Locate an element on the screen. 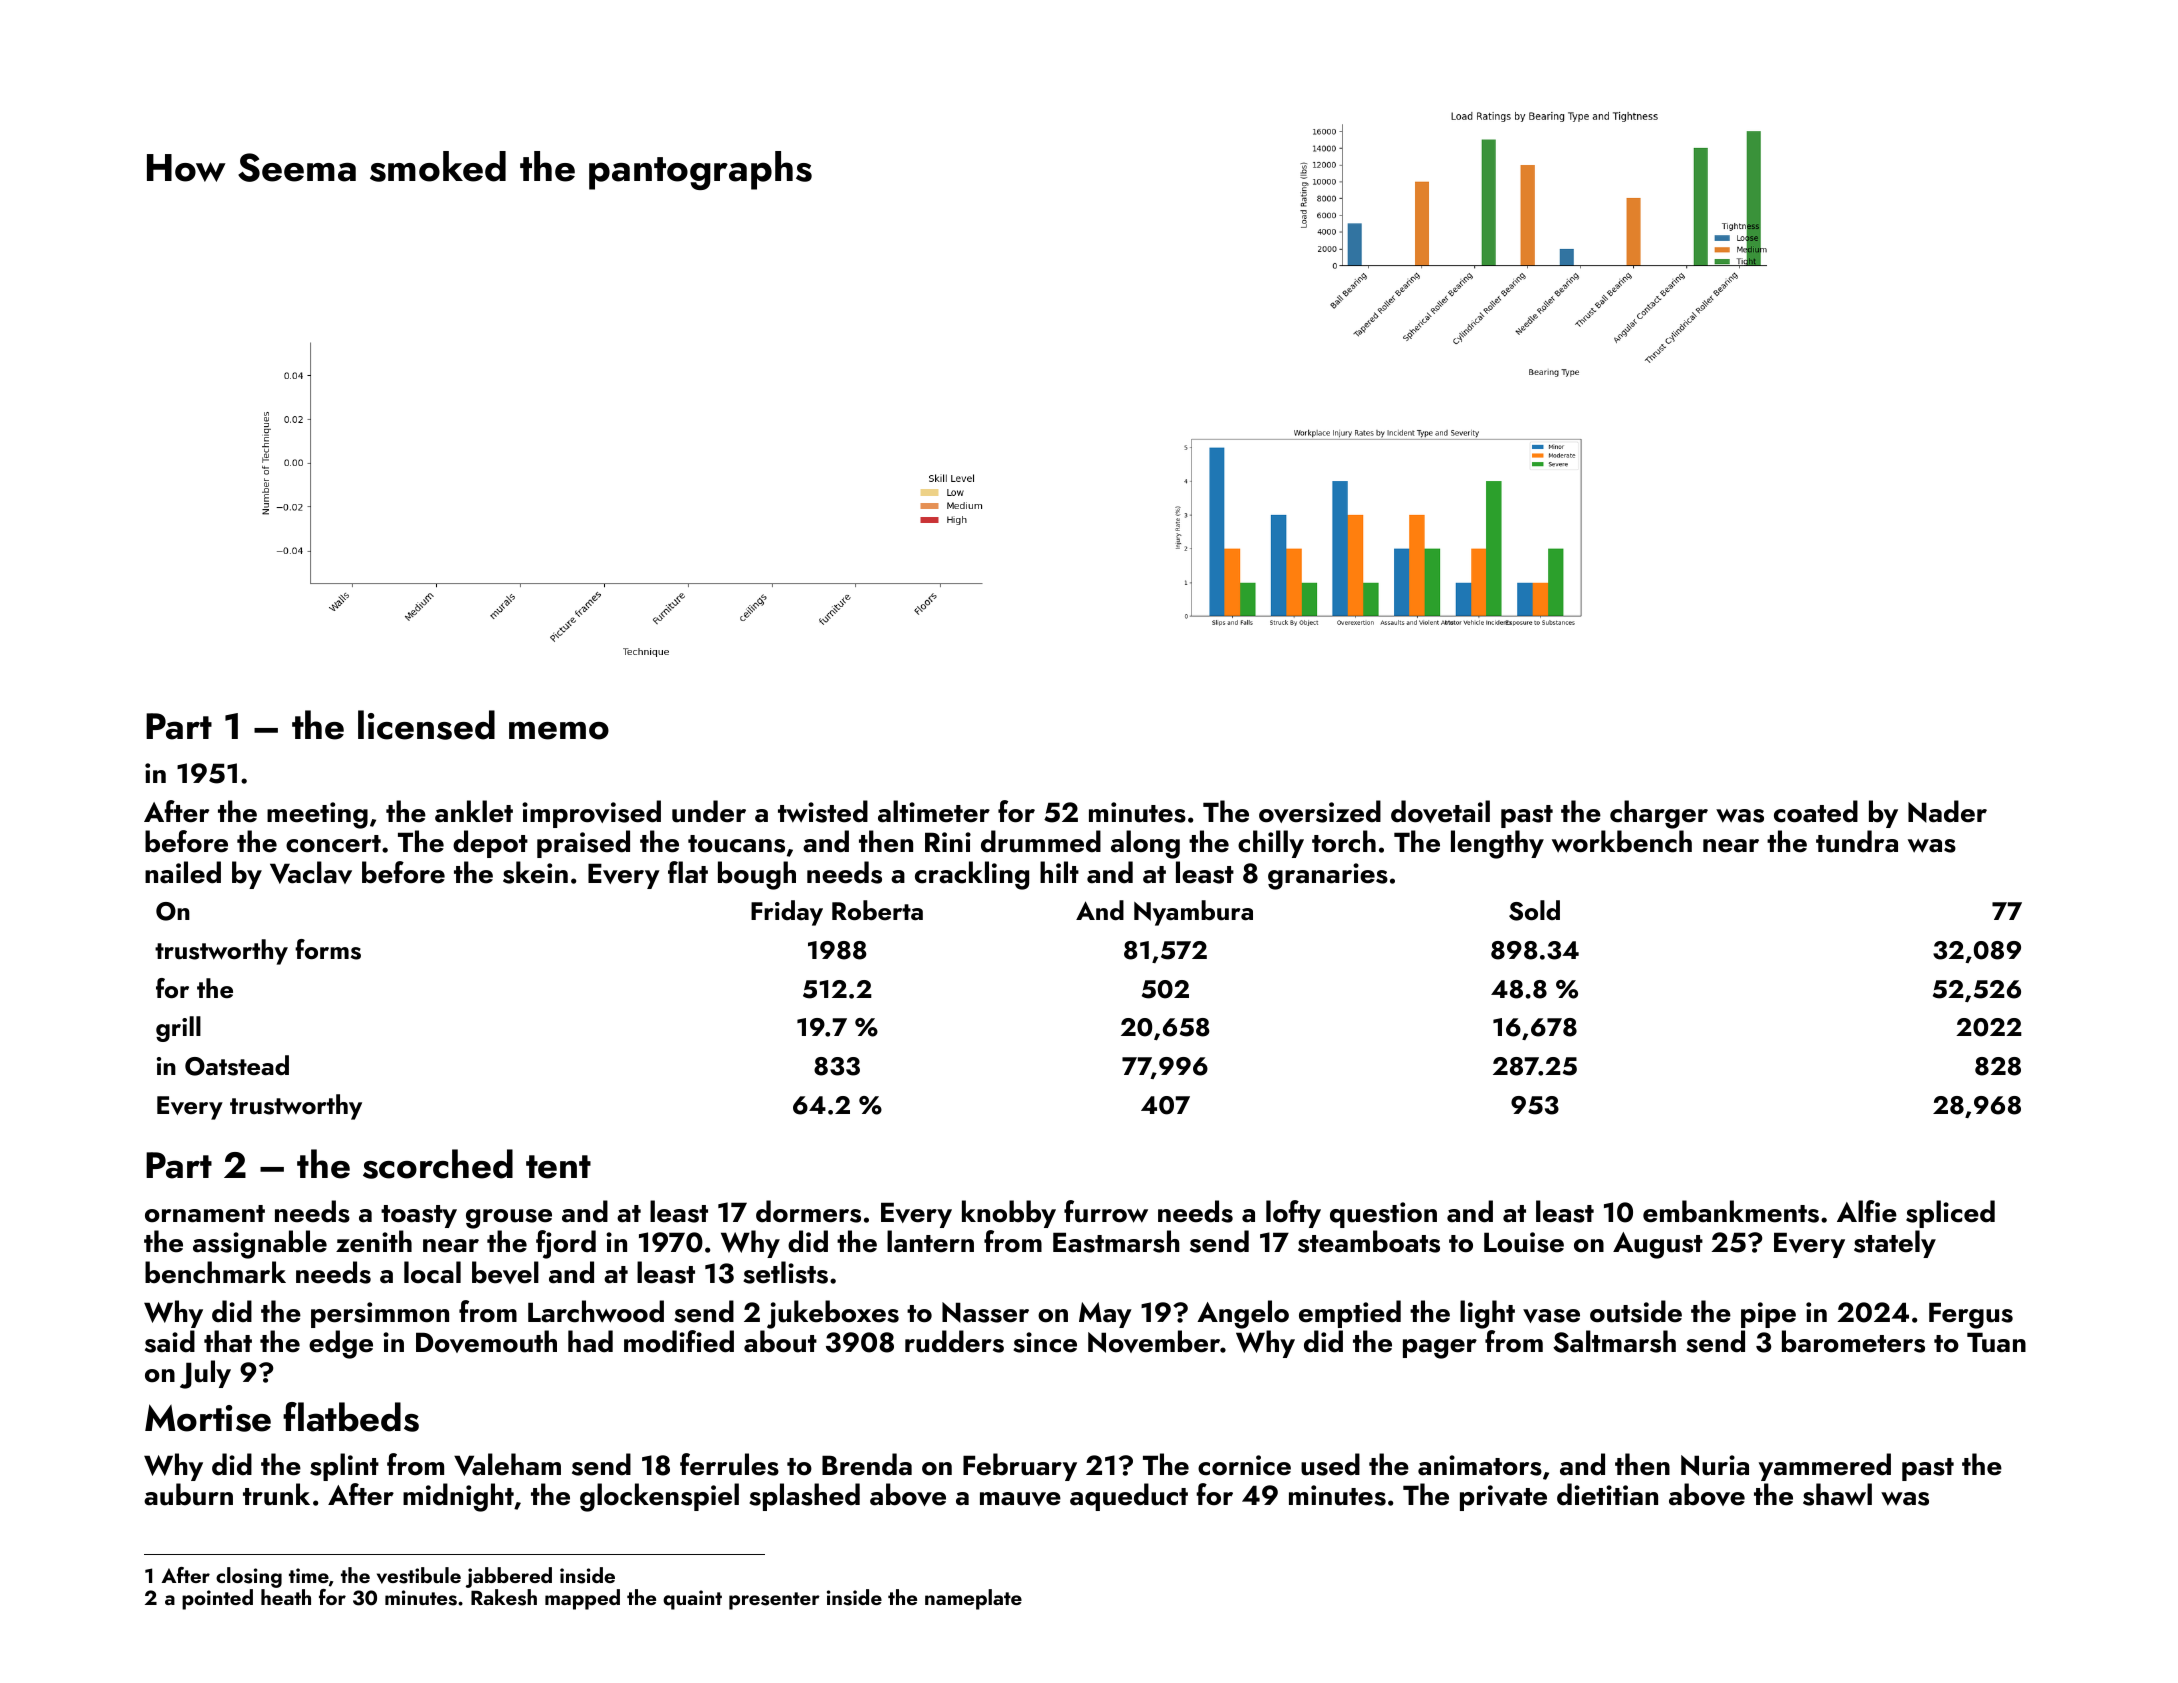 The image size is (2178, 1683). oversized is located at coordinates (1320, 811).
